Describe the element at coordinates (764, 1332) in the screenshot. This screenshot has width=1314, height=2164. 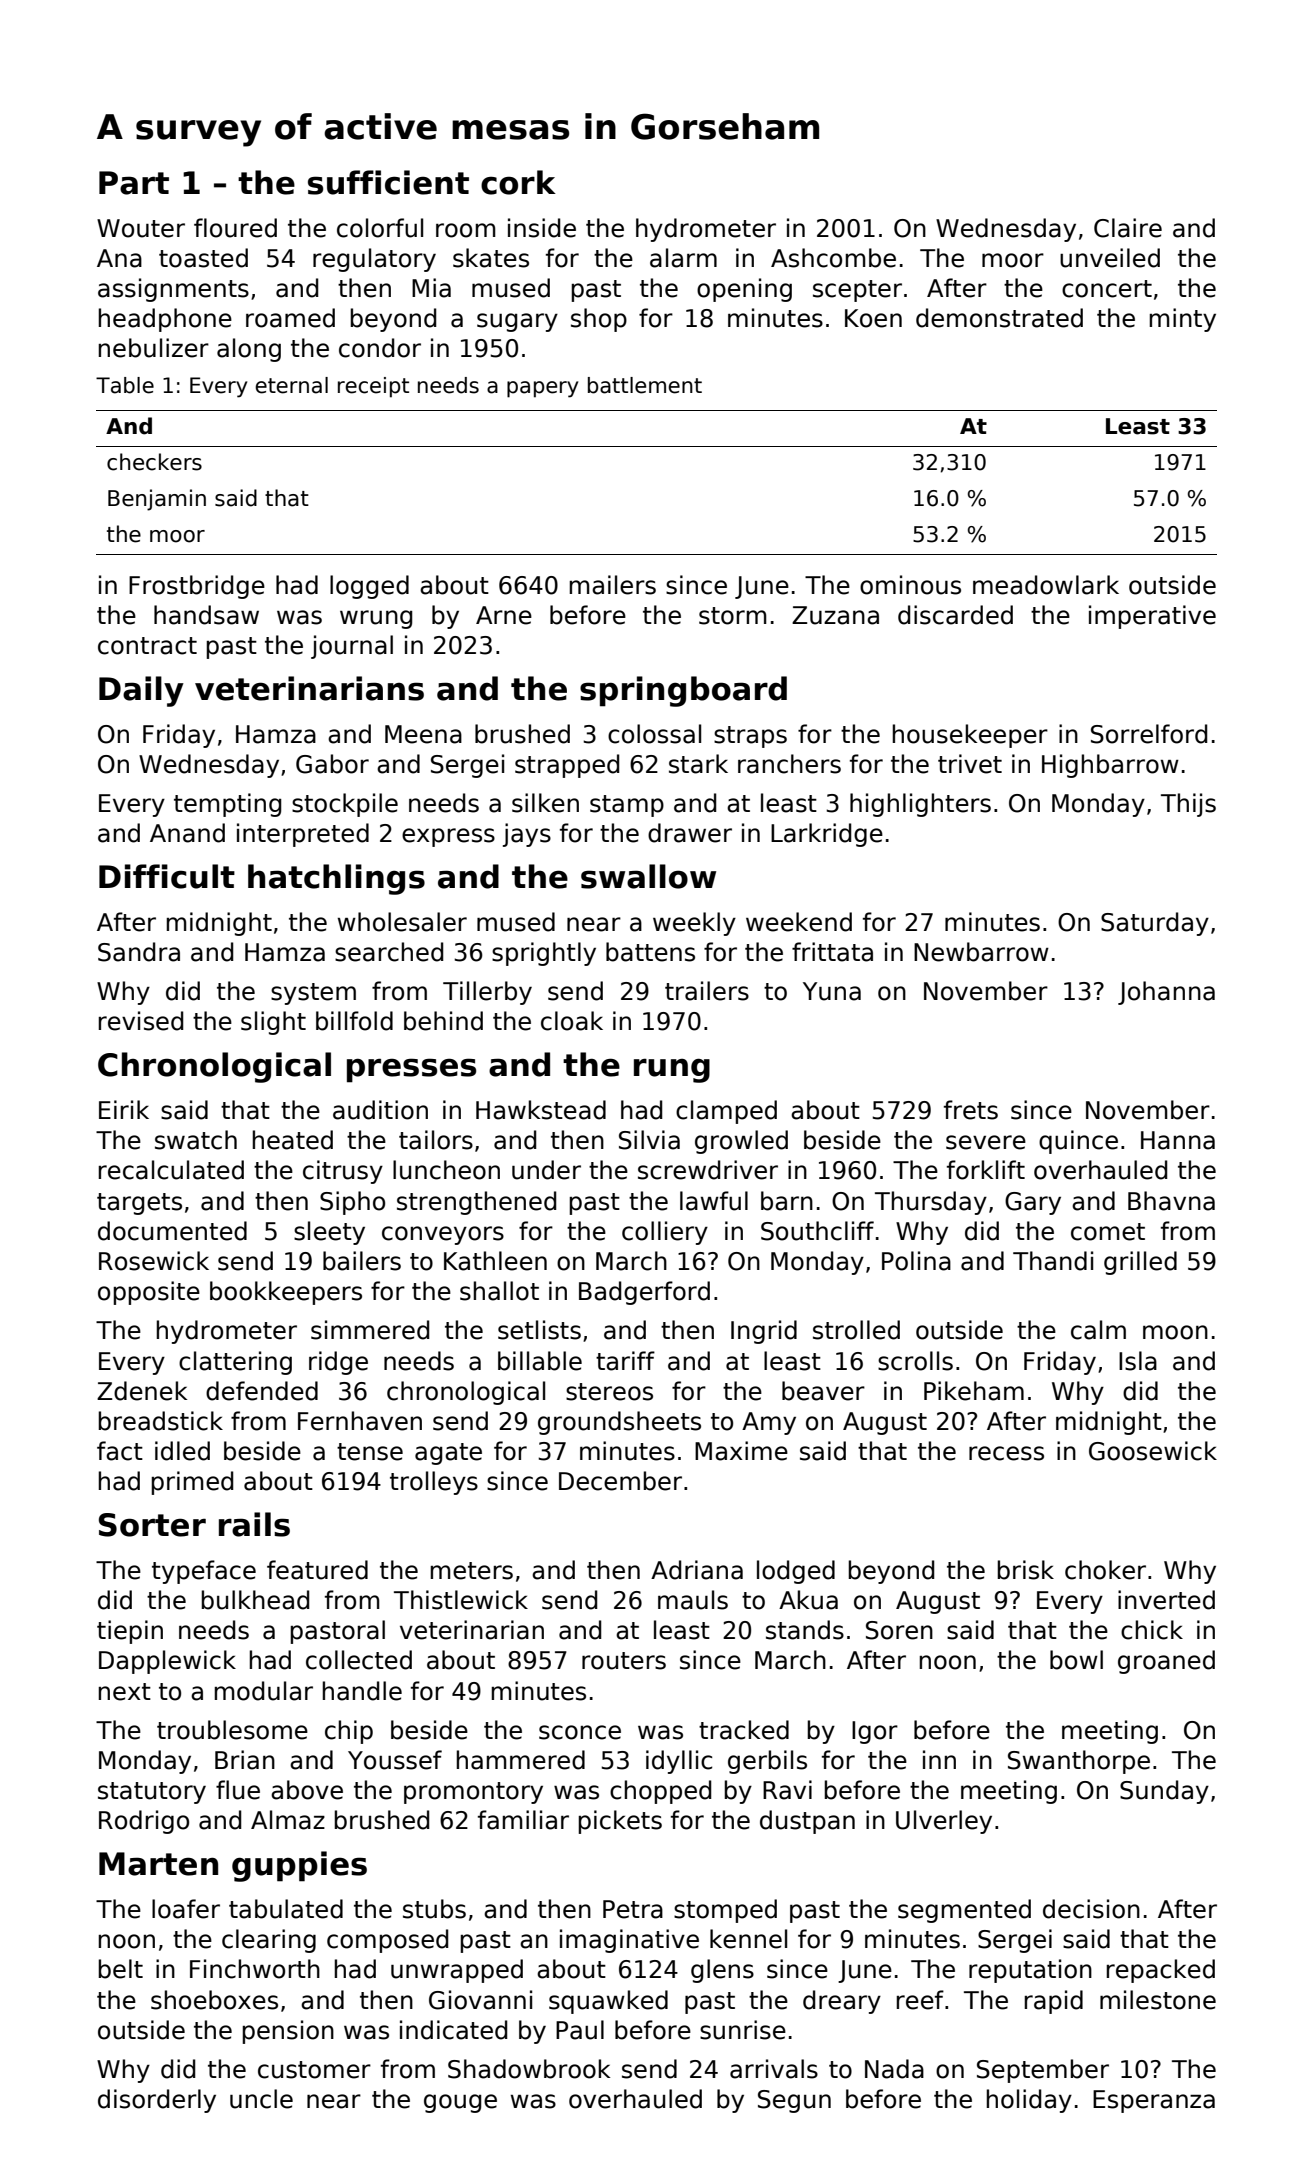
I see `Ingrid` at that location.
